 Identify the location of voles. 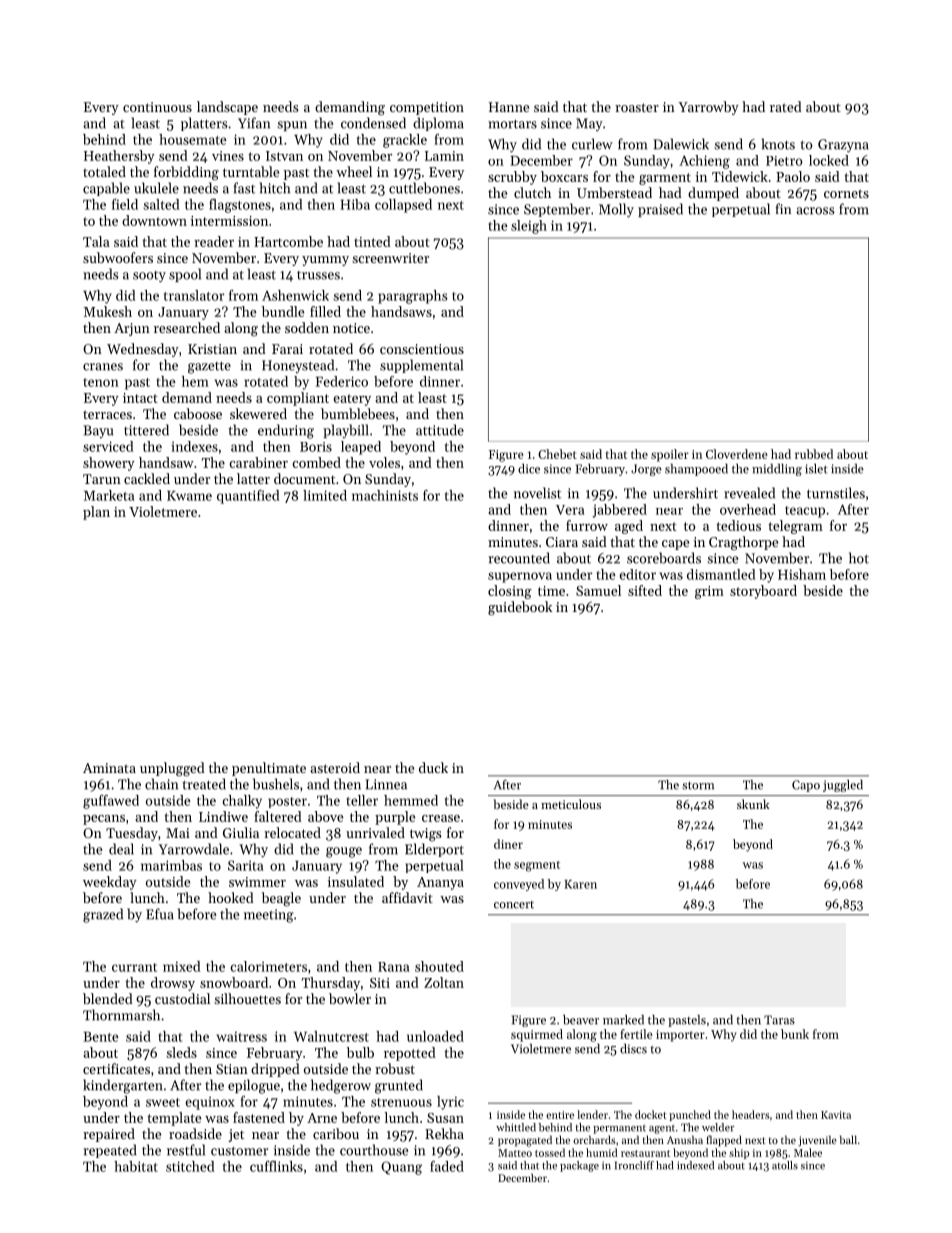
(384, 462).
